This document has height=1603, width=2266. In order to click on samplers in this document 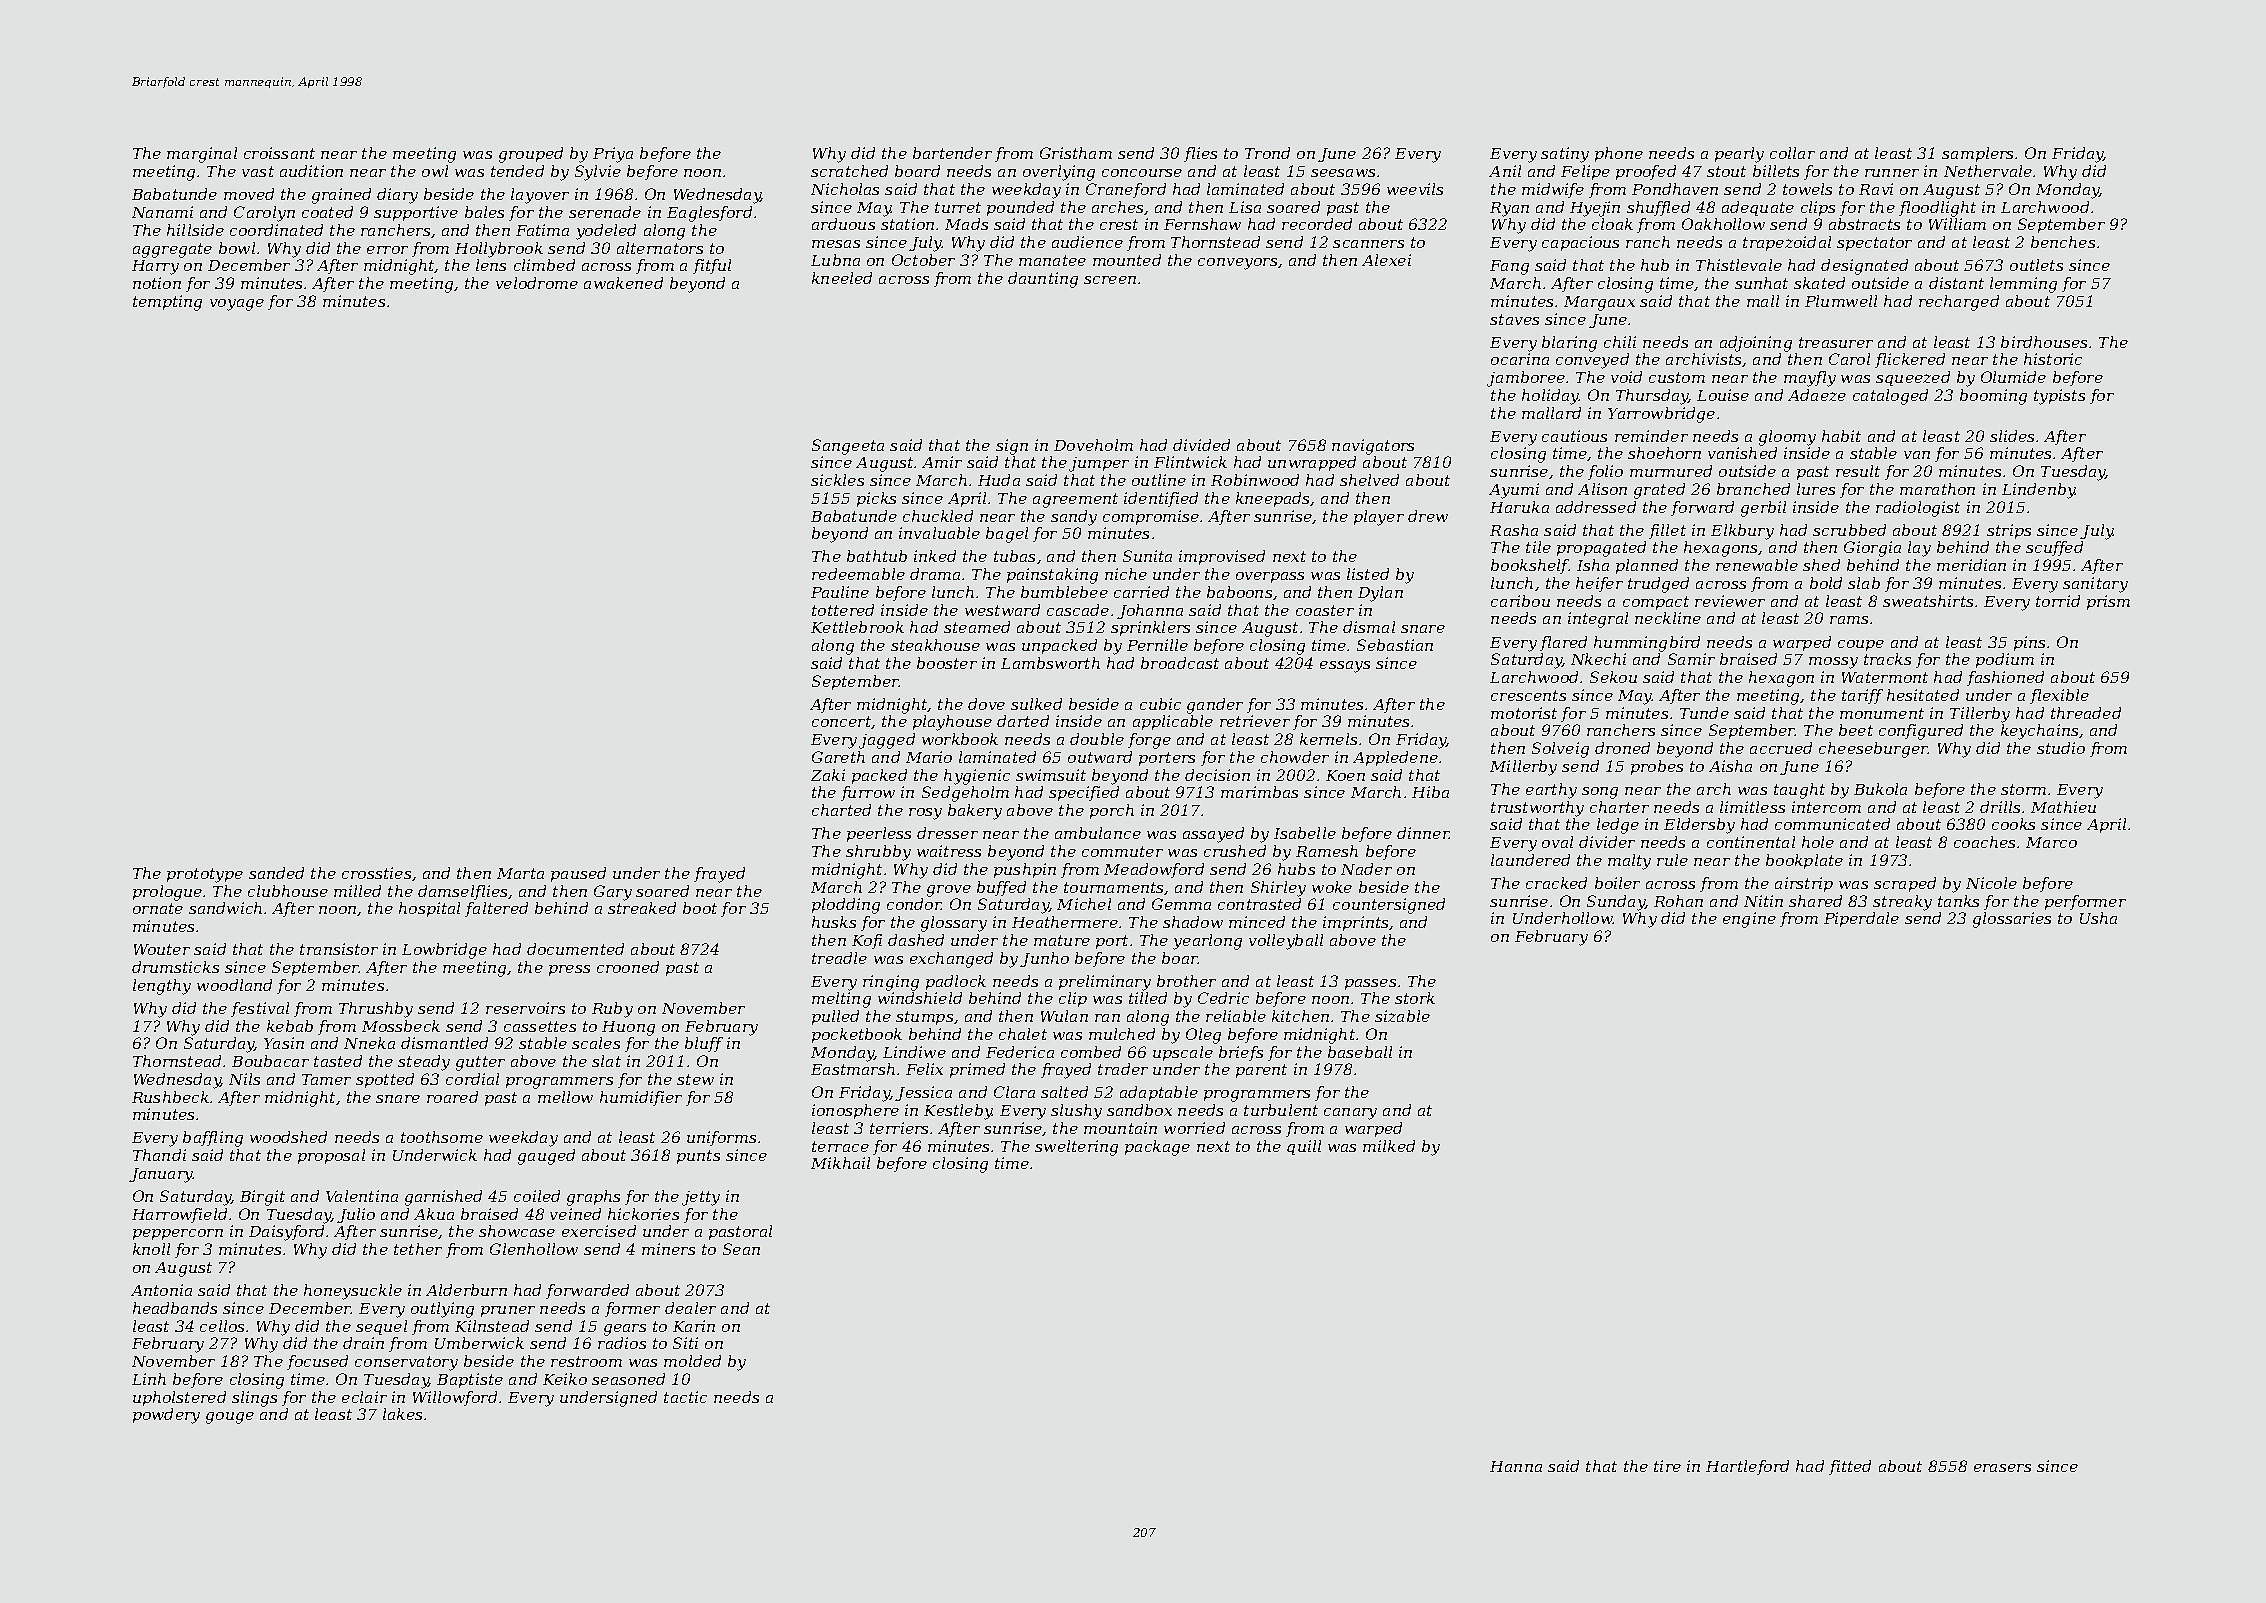, I will do `click(1977, 154)`.
